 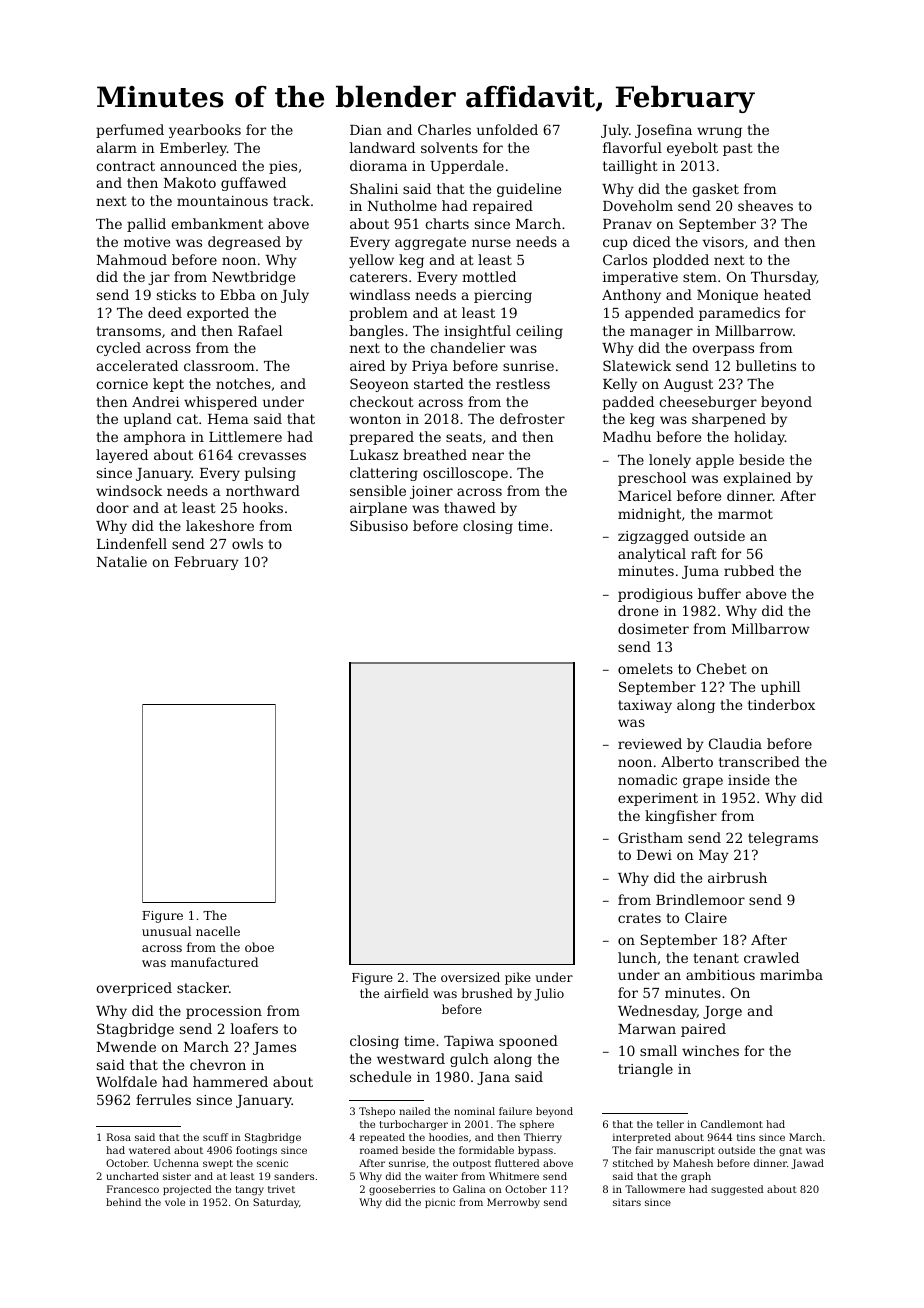 What do you see at coordinates (415, 1111) in the screenshot?
I see `nailed` at bounding box center [415, 1111].
